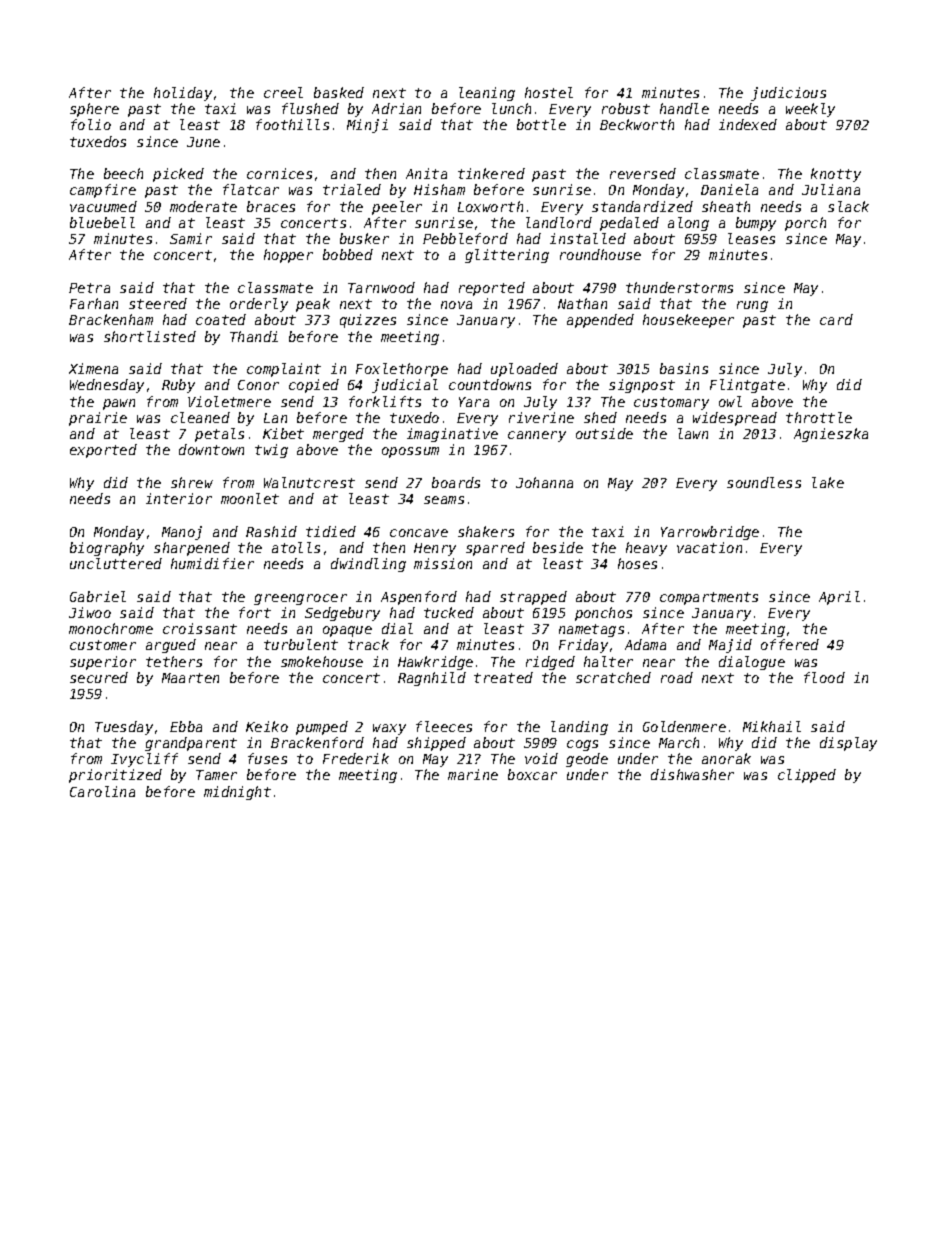  What do you see at coordinates (474, 402) in the image?
I see `Yara` at bounding box center [474, 402].
